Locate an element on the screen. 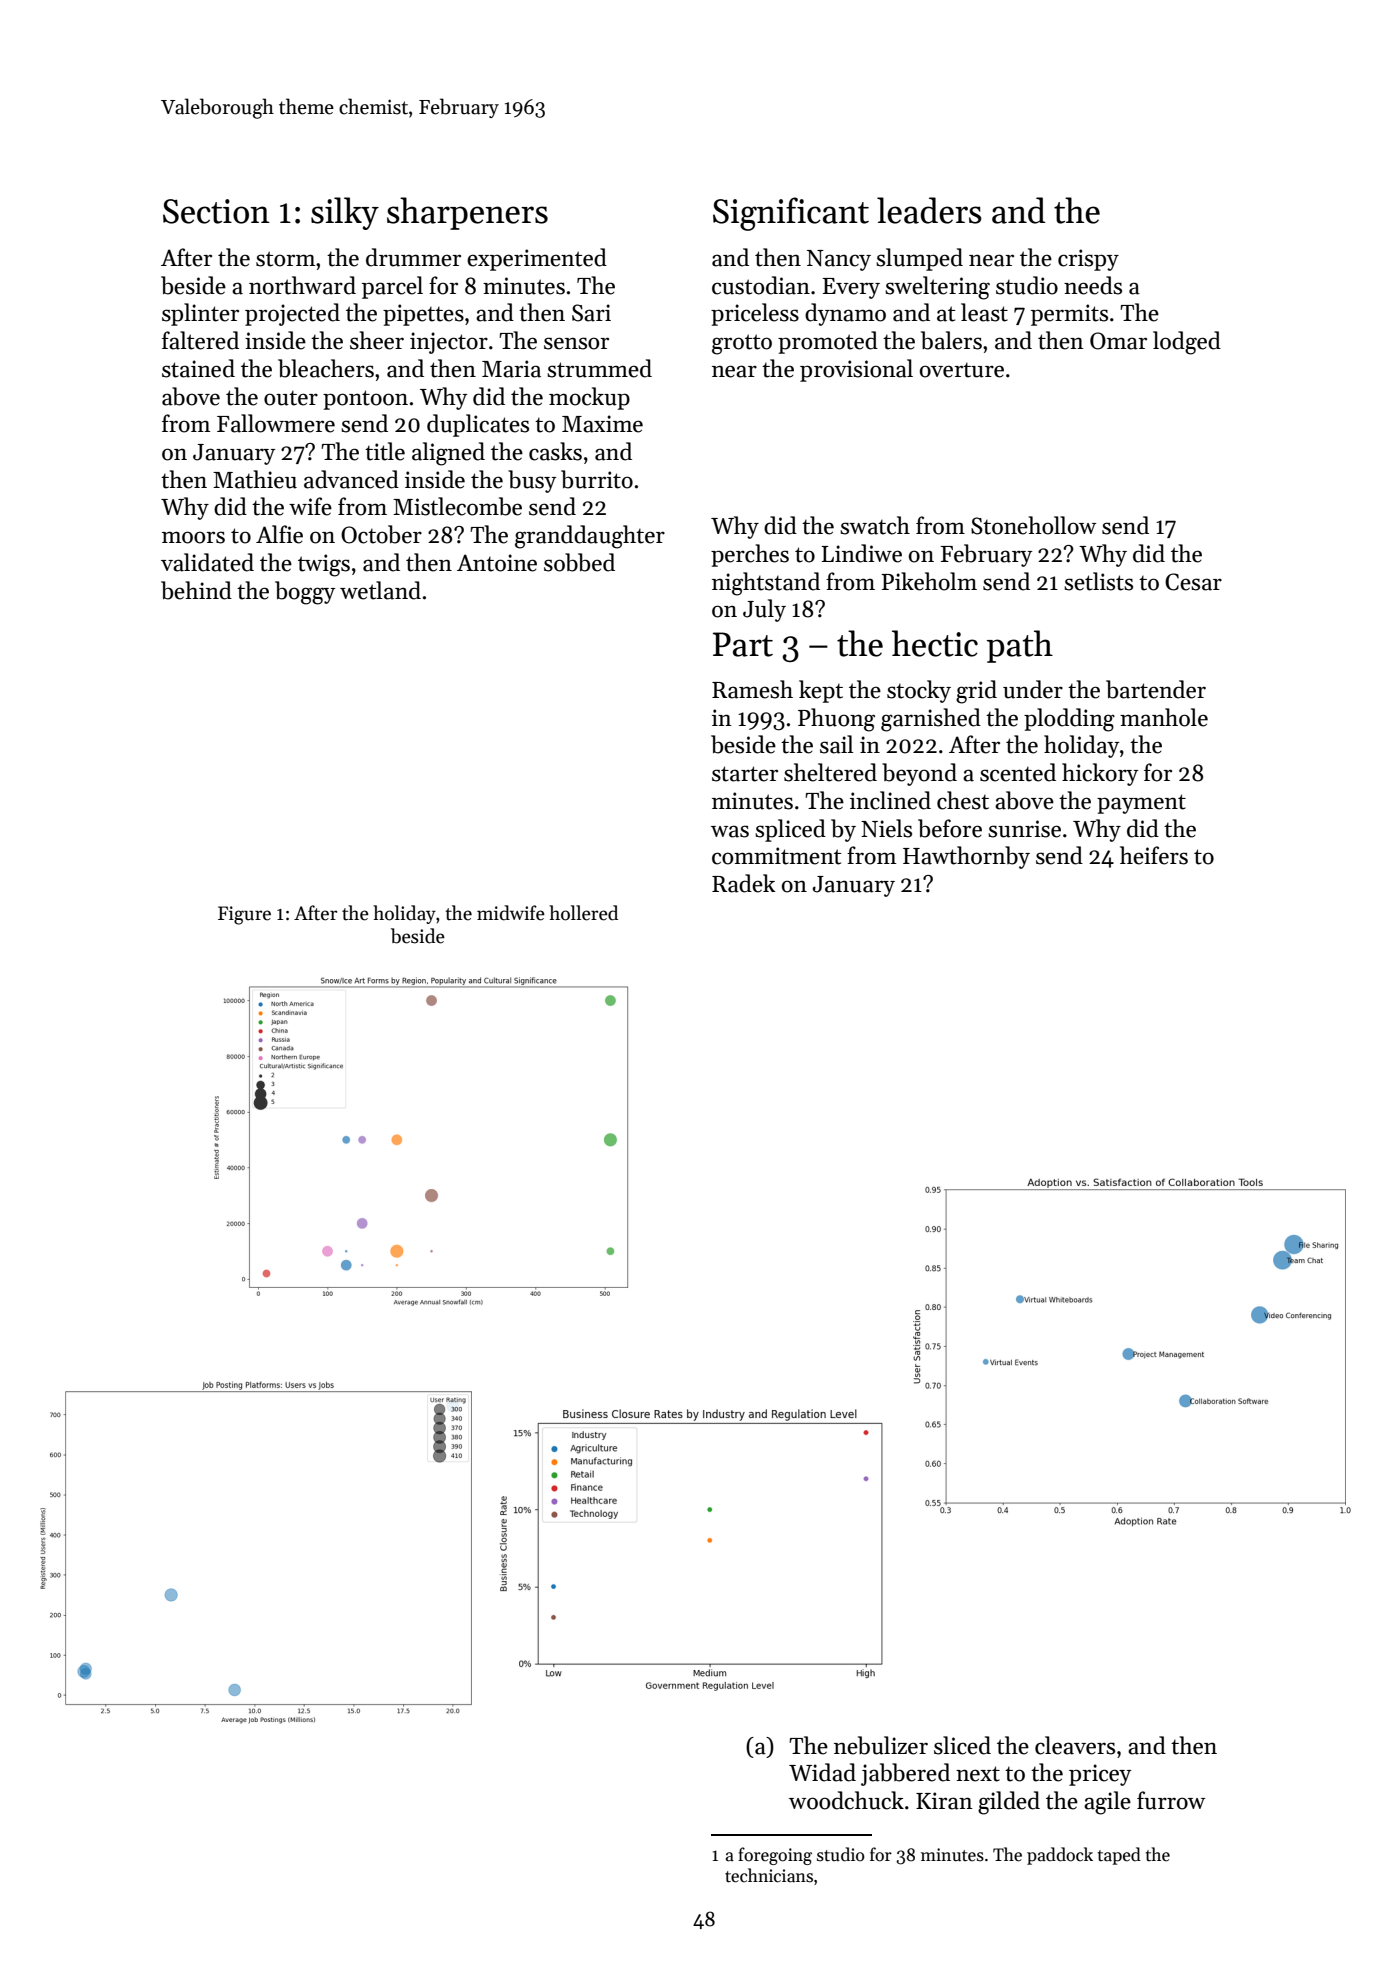 The image size is (1386, 1969). experimented is located at coordinates (537, 259).
